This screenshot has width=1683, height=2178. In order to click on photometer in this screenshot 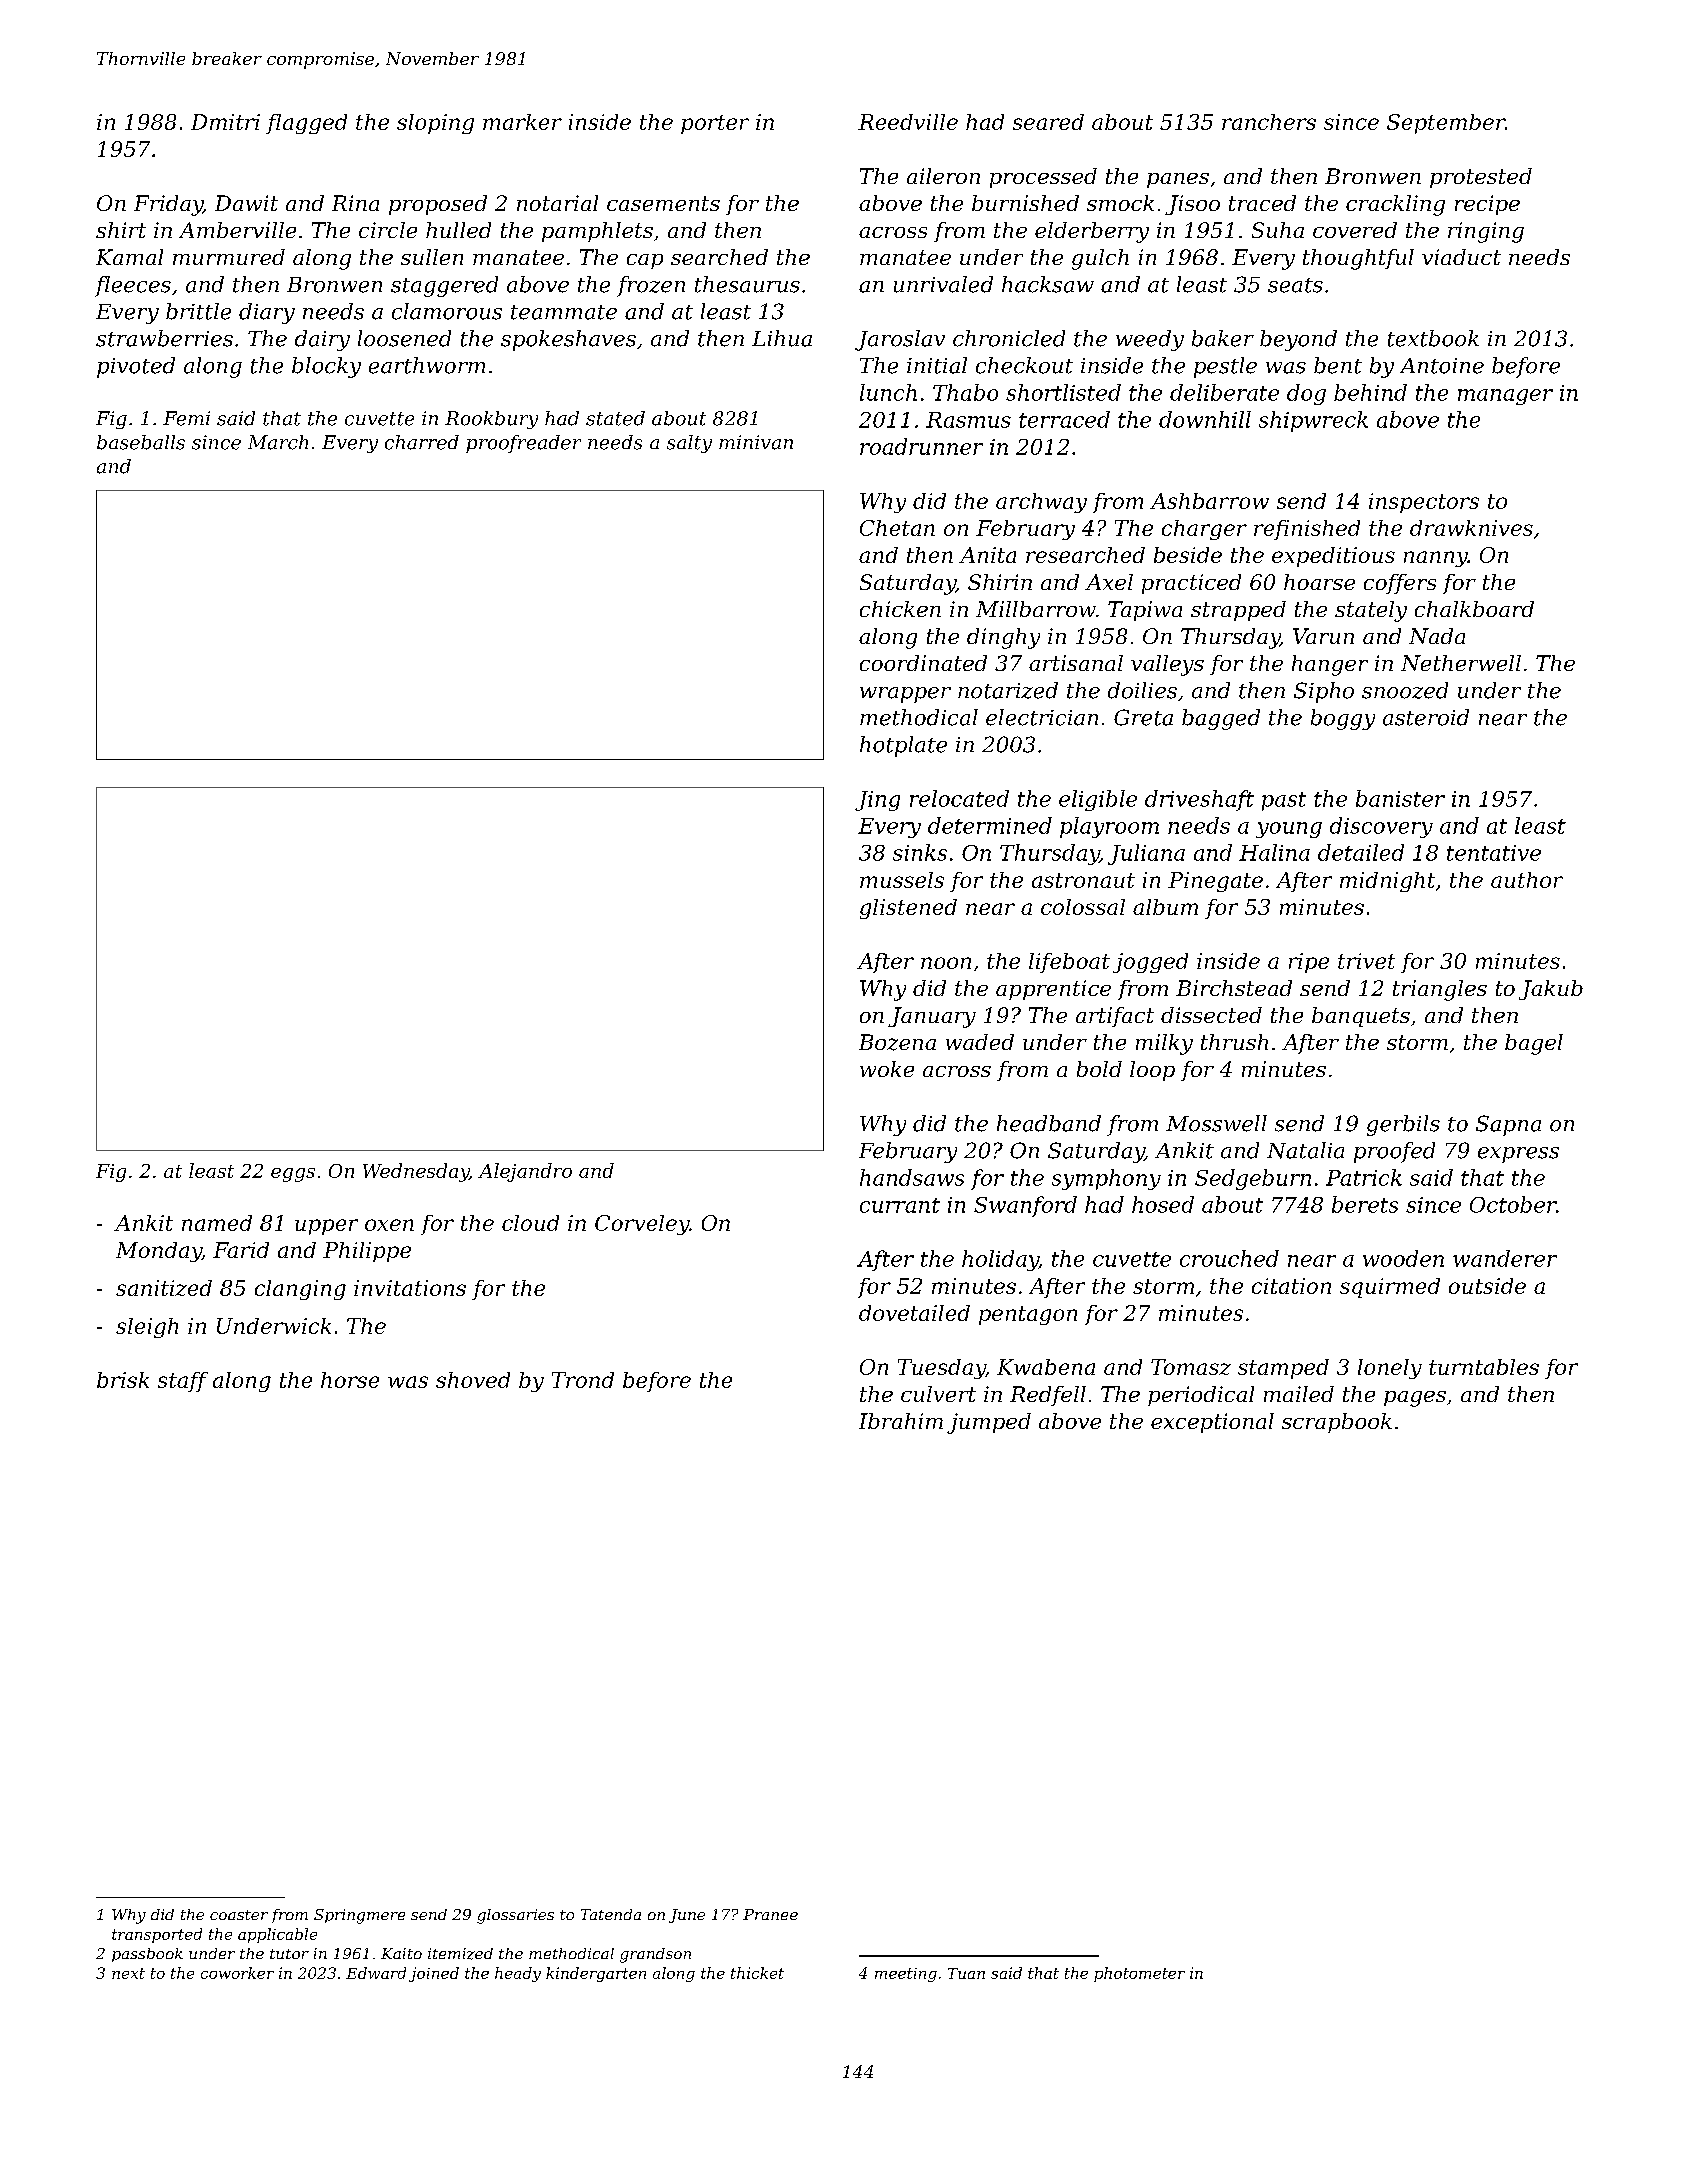, I will do `click(1139, 1974)`.
